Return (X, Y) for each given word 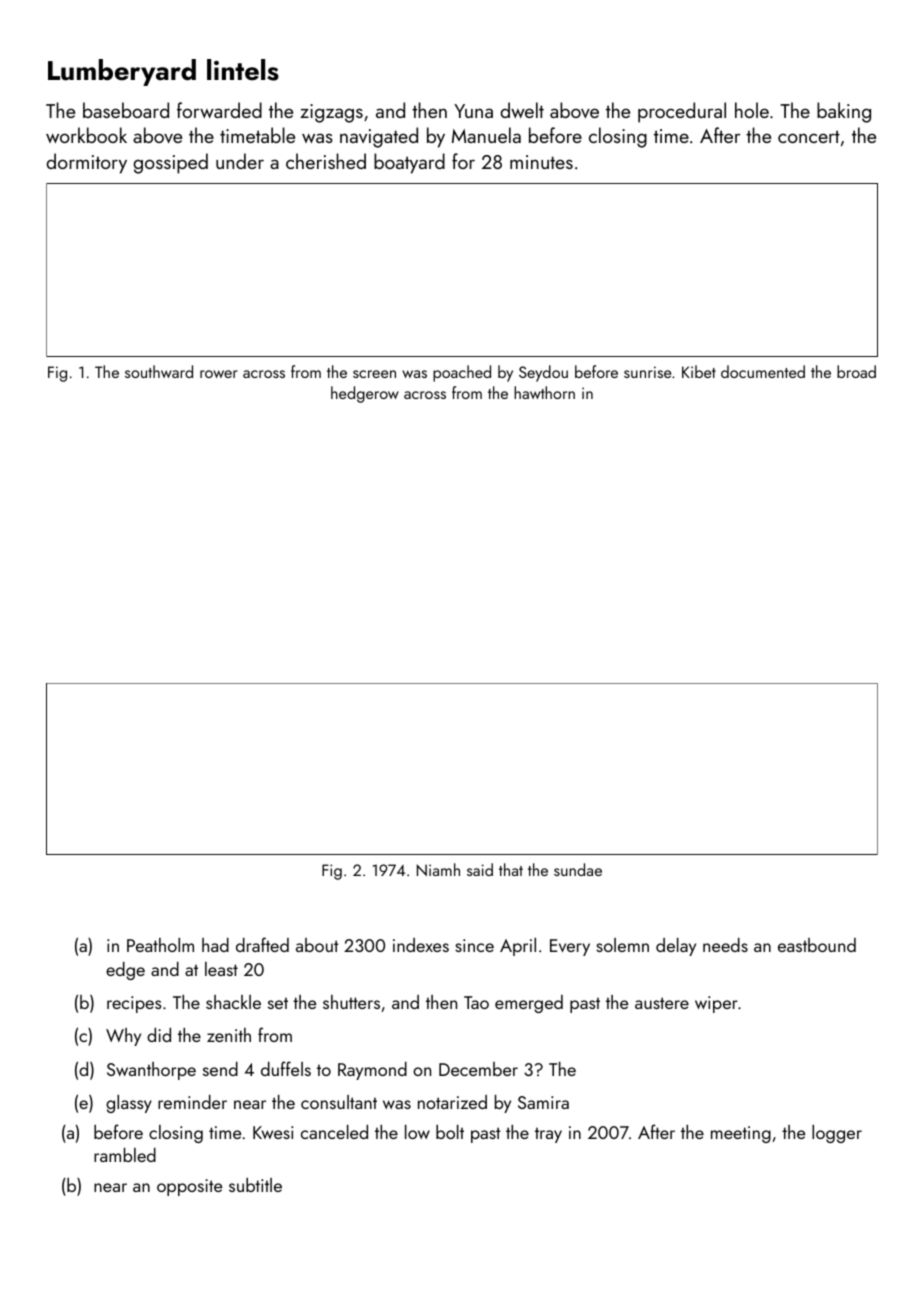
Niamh (438, 869)
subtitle (255, 1185)
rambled (125, 1155)
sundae (578, 869)
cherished (326, 161)
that (511, 869)
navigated (379, 137)
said (480, 869)
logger (837, 1134)
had (215, 945)
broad (856, 371)
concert (809, 136)
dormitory (86, 163)
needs (725, 945)
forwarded (219, 110)
